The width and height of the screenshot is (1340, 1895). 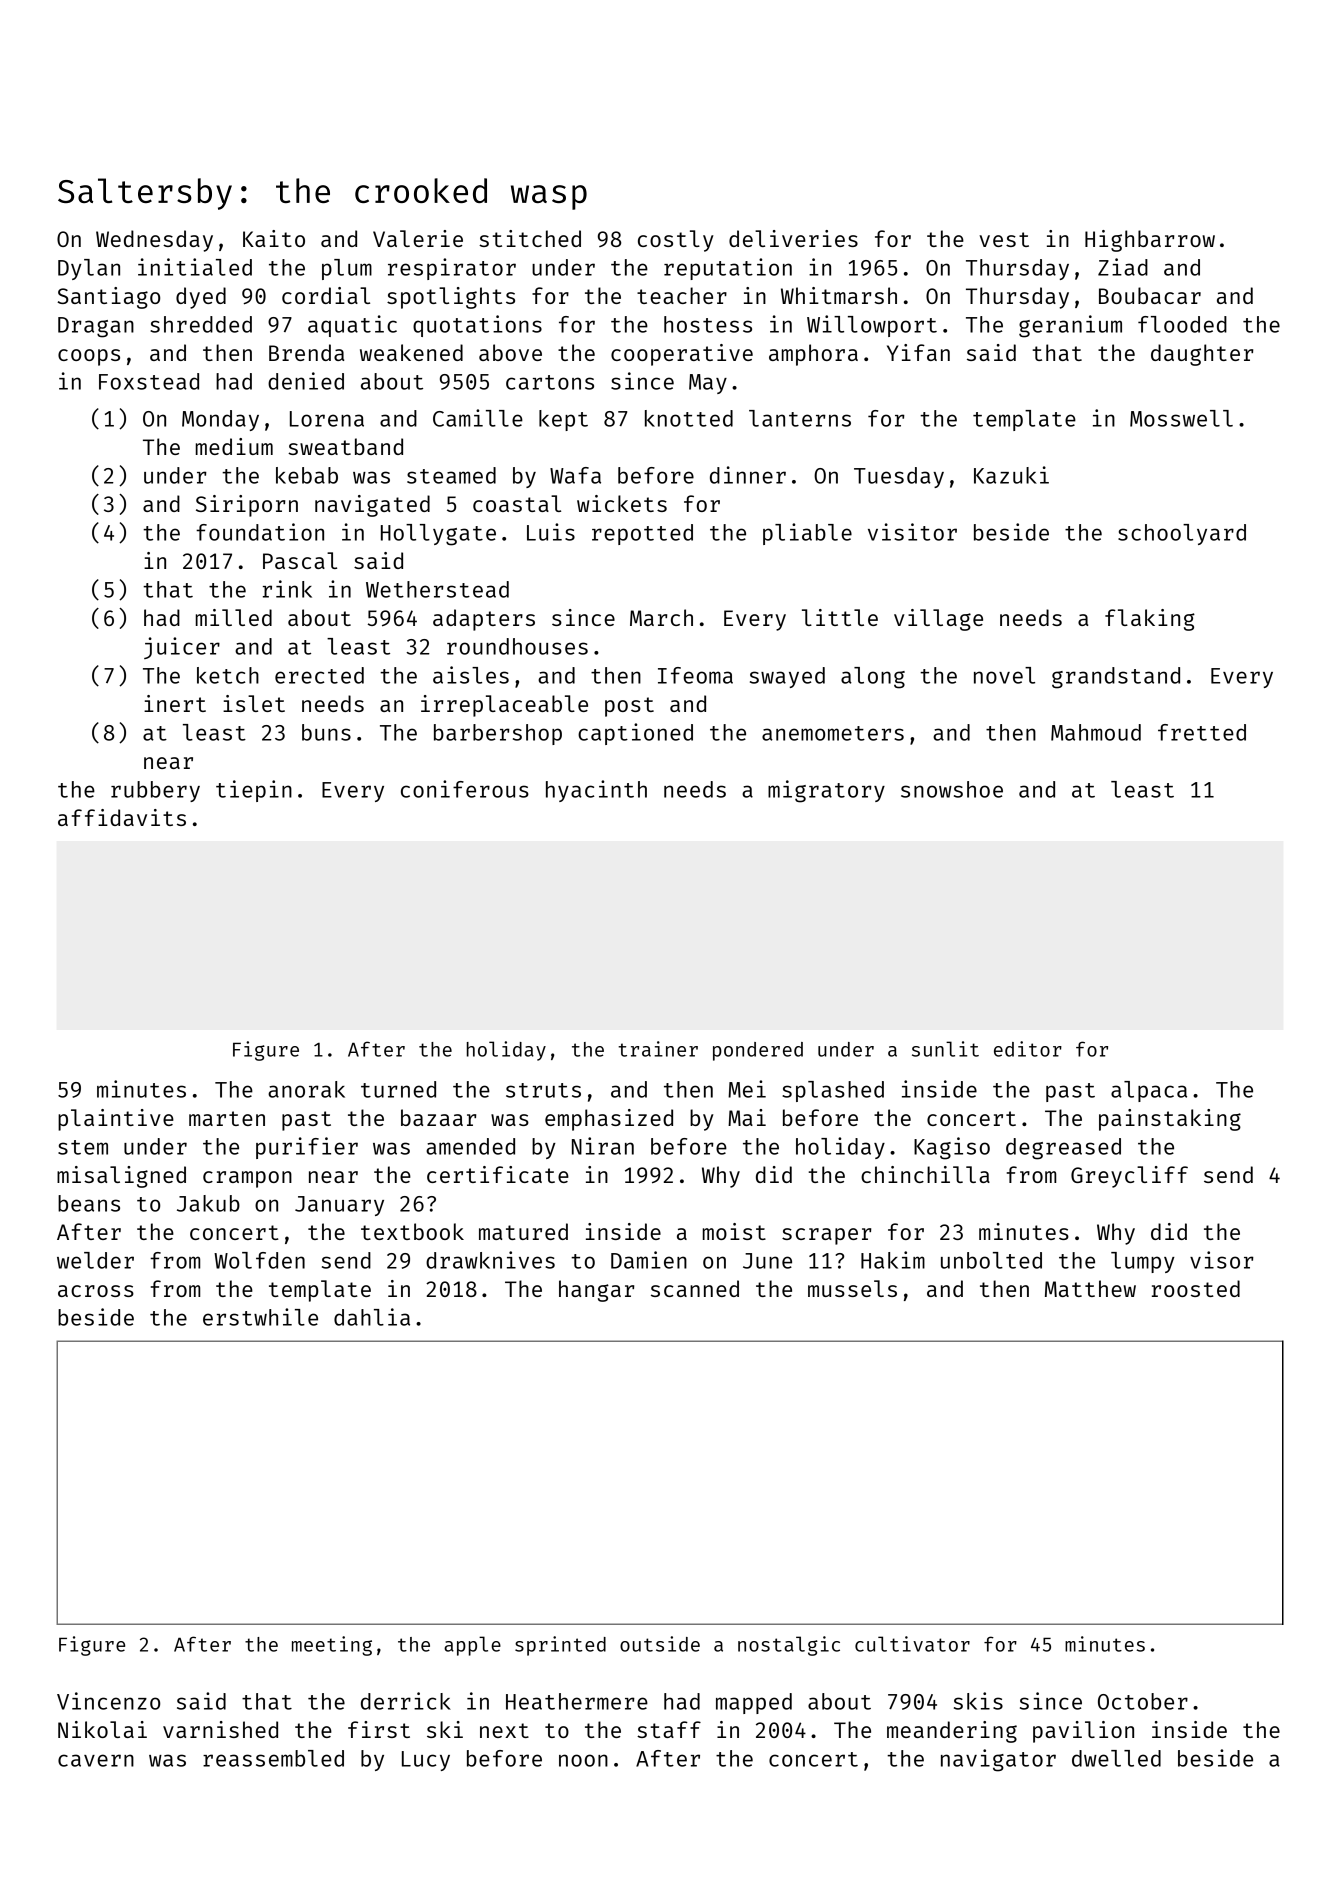 I want to click on visor, so click(x=1222, y=1260).
